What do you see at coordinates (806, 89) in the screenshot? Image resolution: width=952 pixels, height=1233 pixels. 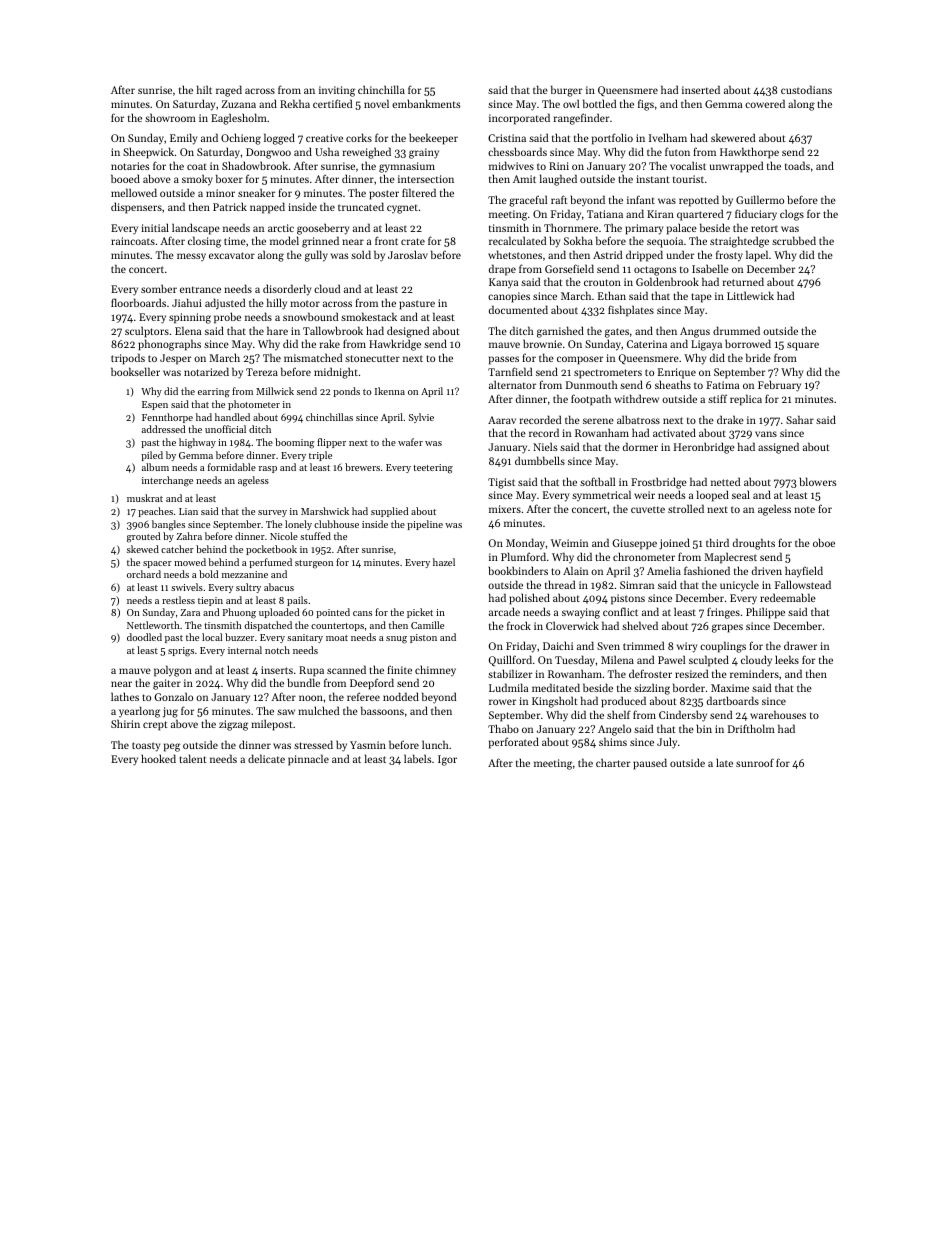 I see `custodians` at bounding box center [806, 89].
